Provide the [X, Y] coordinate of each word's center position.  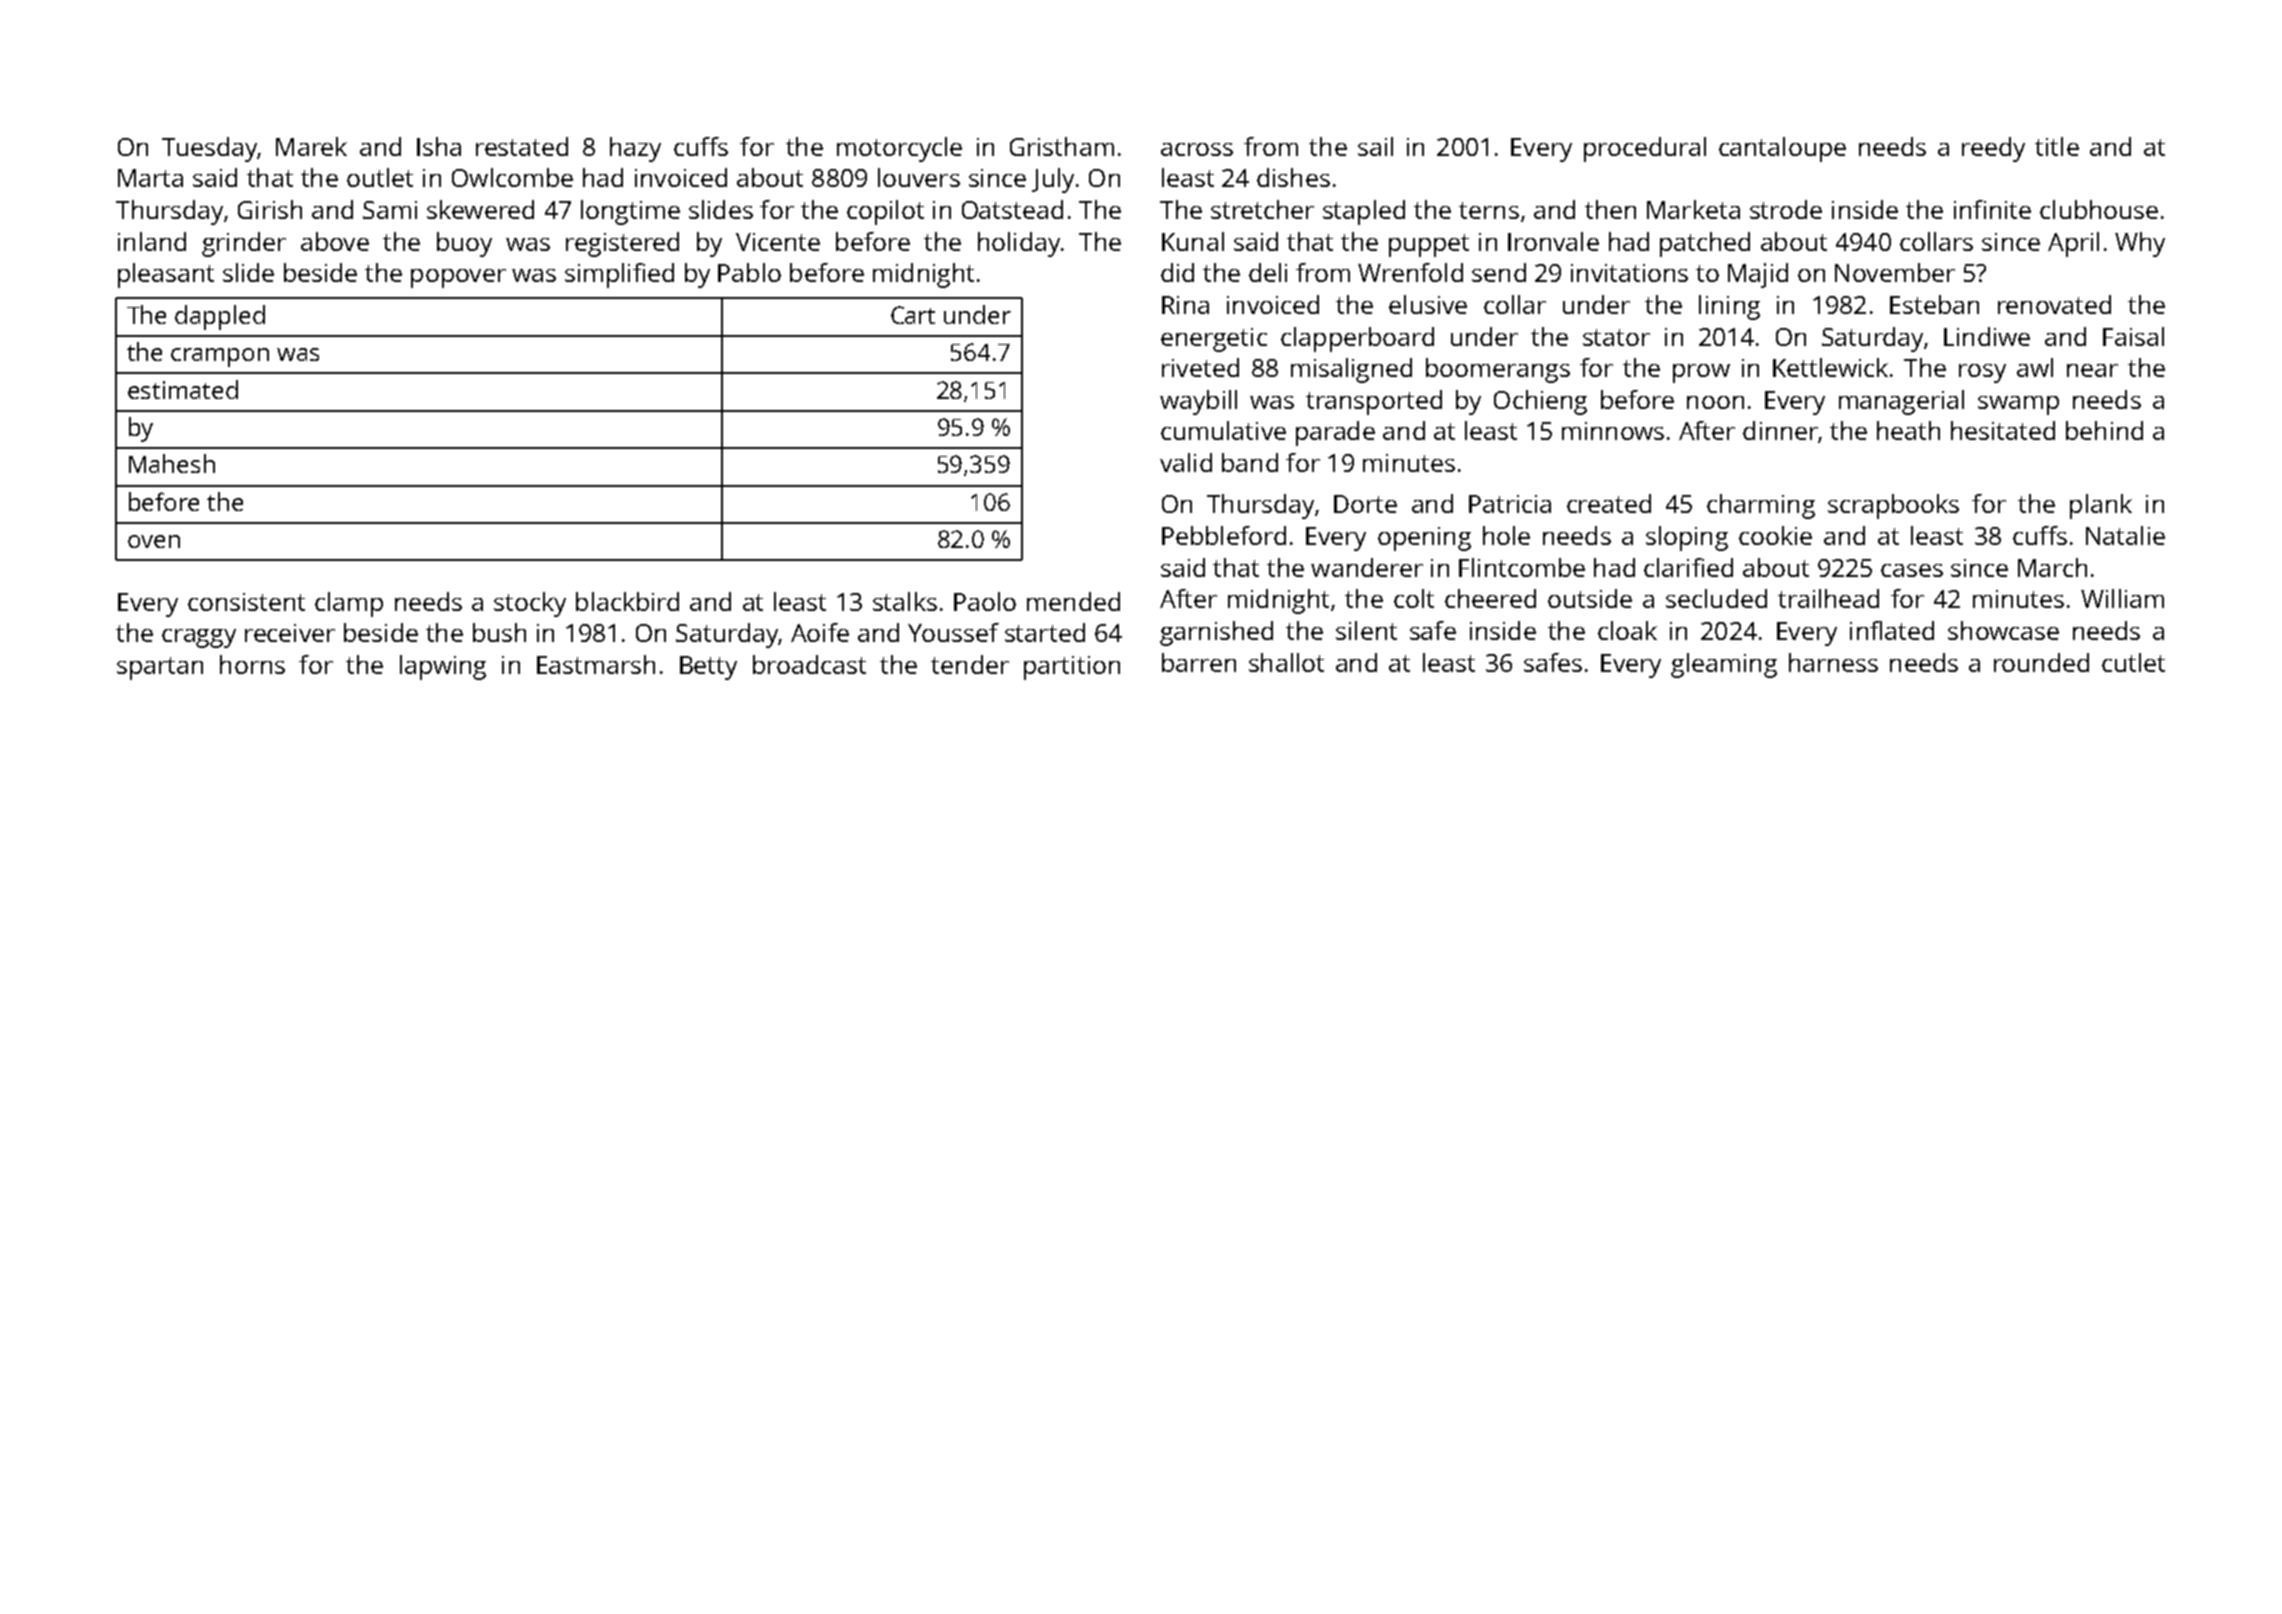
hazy [635, 149]
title [2057, 146]
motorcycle [899, 149]
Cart [913, 315]
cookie [1775, 535]
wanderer [1367, 567]
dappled [220, 317]
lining [1729, 307]
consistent [246, 602]
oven [154, 541]
